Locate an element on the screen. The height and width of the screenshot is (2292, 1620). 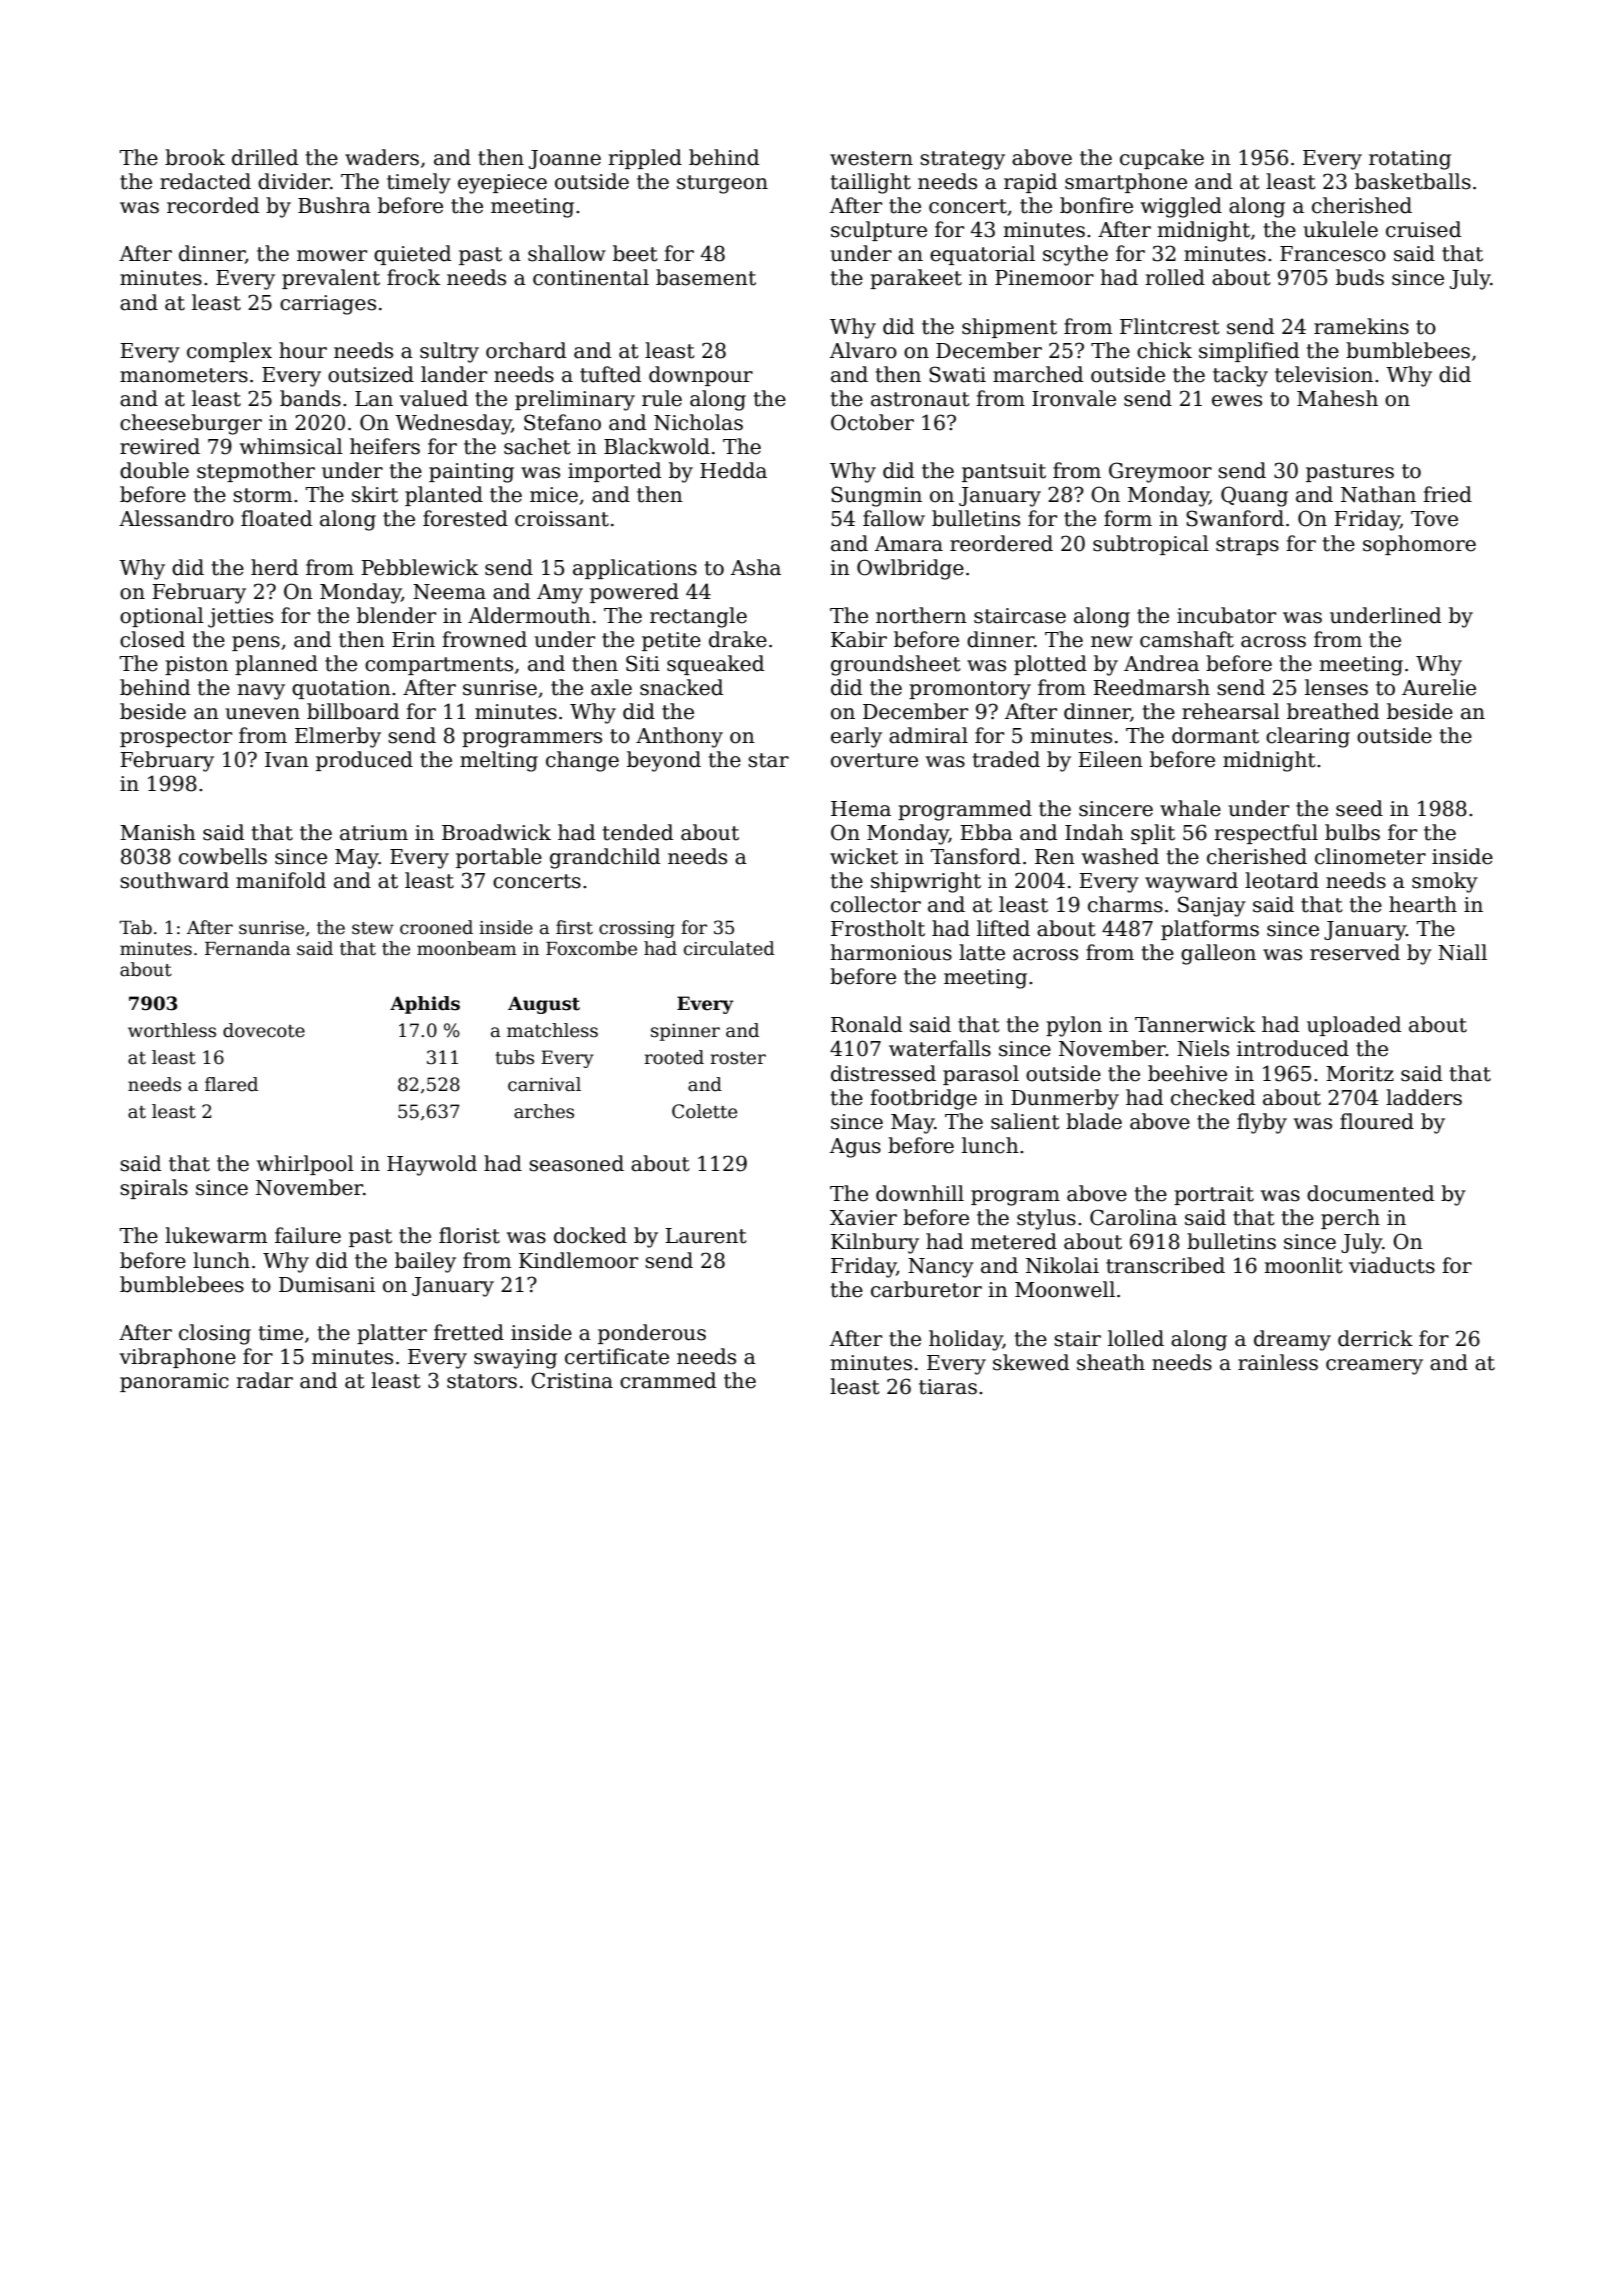
promontory is located at coordinates (970, 690).
